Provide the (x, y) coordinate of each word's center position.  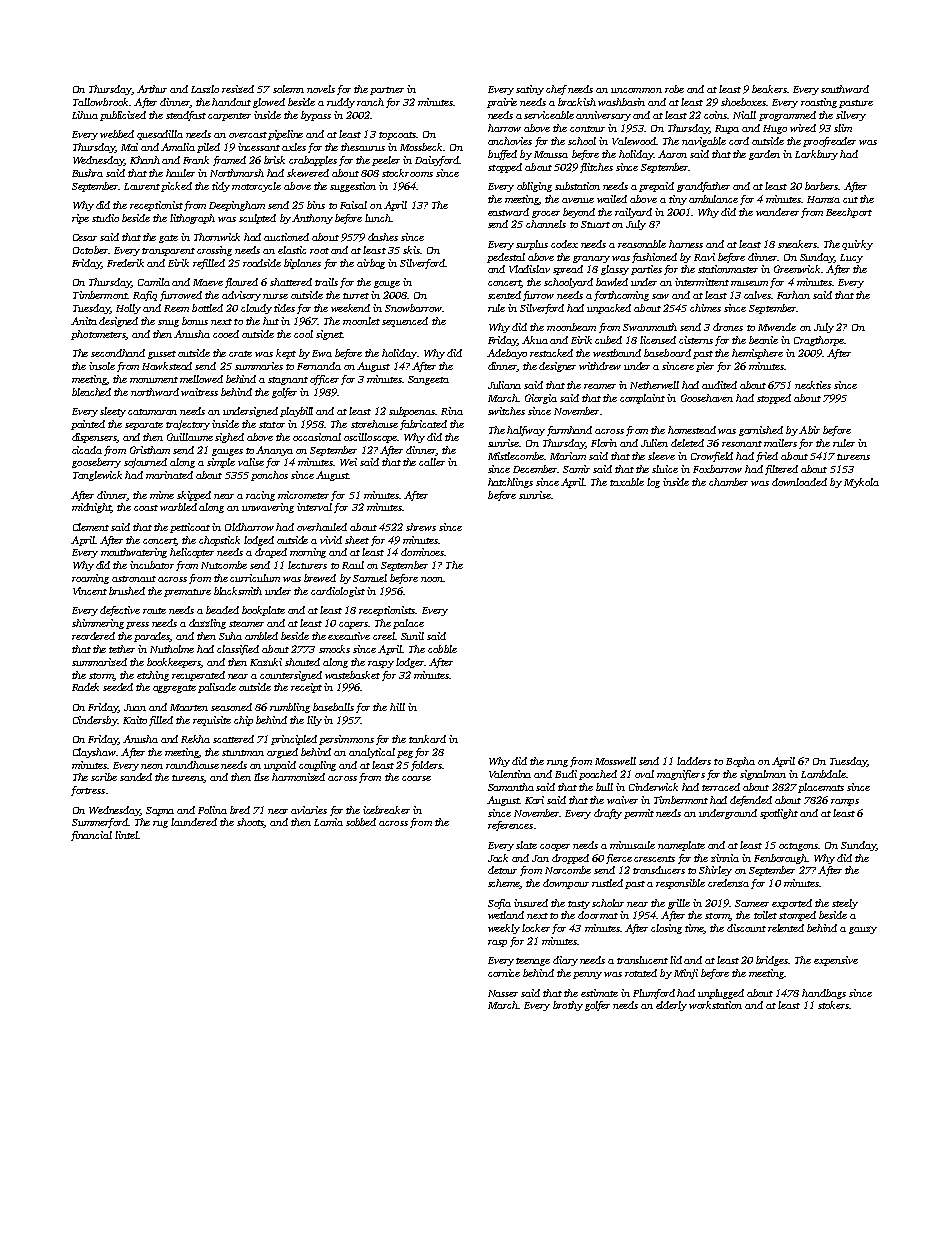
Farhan (793, 295)
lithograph (192, 219)
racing (260, 496)
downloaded (799, 482)
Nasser (503, 993)
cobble (442, 649)
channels (546, 224)
